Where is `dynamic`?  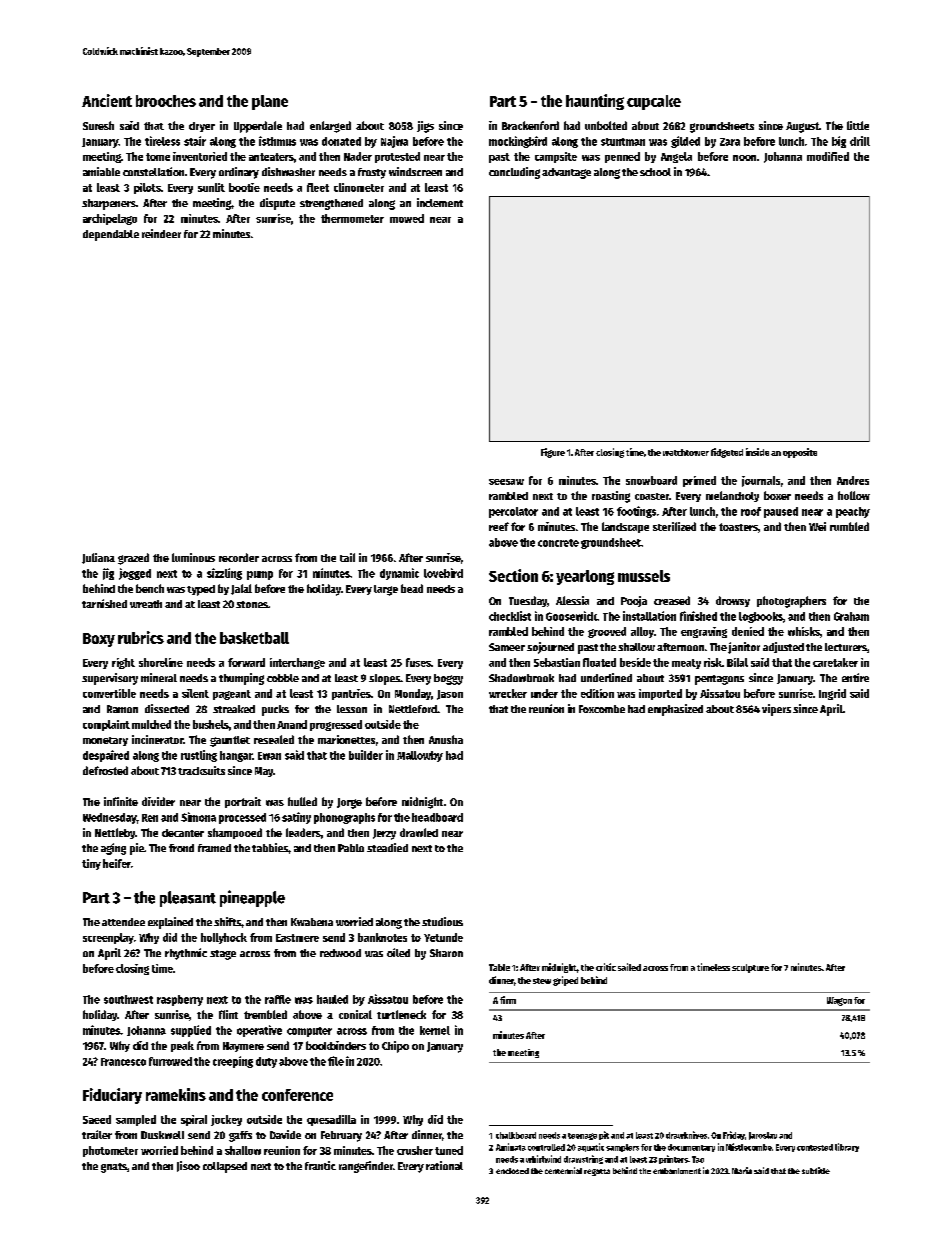
dynamic is located at coordinates (399, 574).
